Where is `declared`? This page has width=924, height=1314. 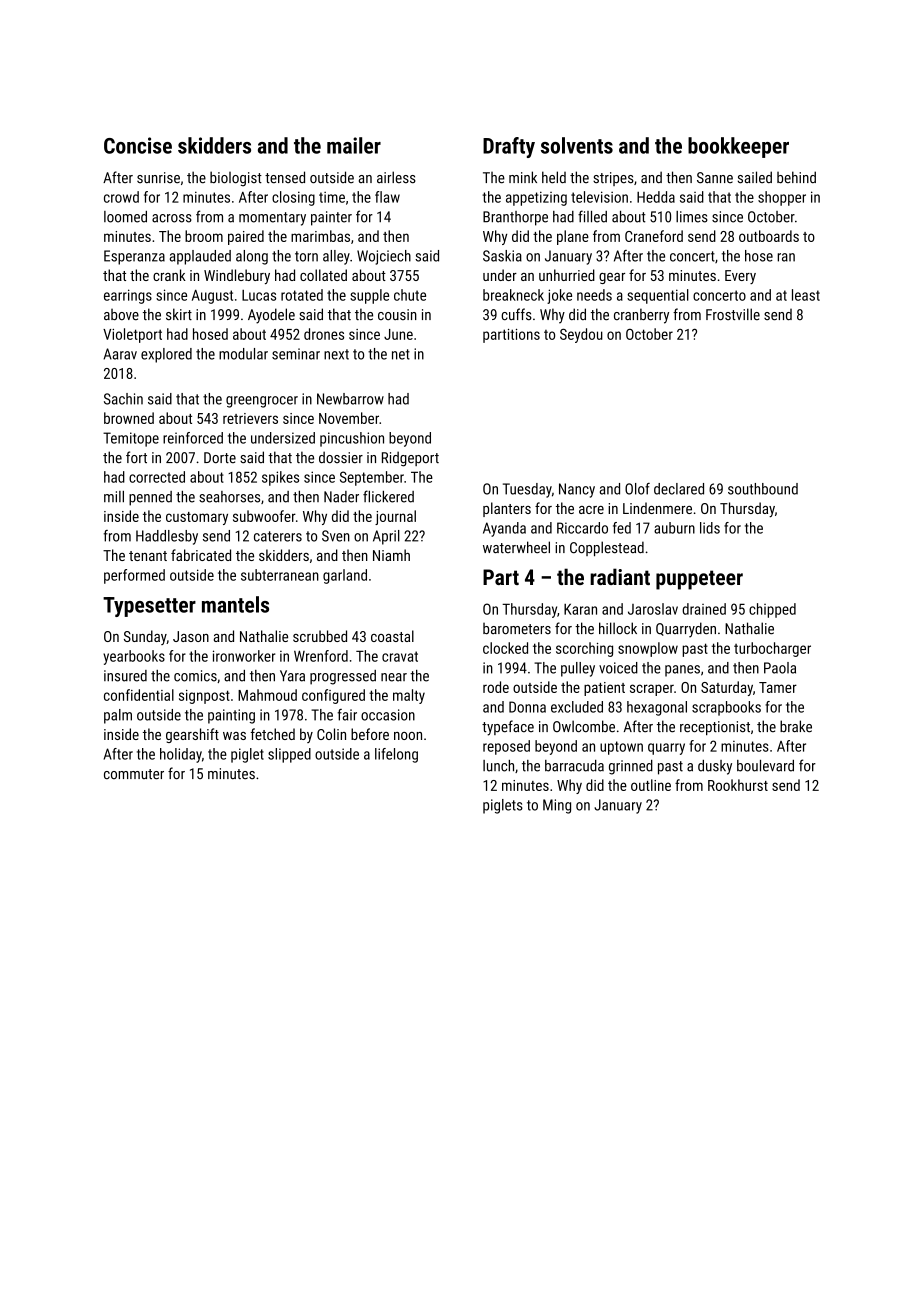 declared is located at coordinates (679, 489).
